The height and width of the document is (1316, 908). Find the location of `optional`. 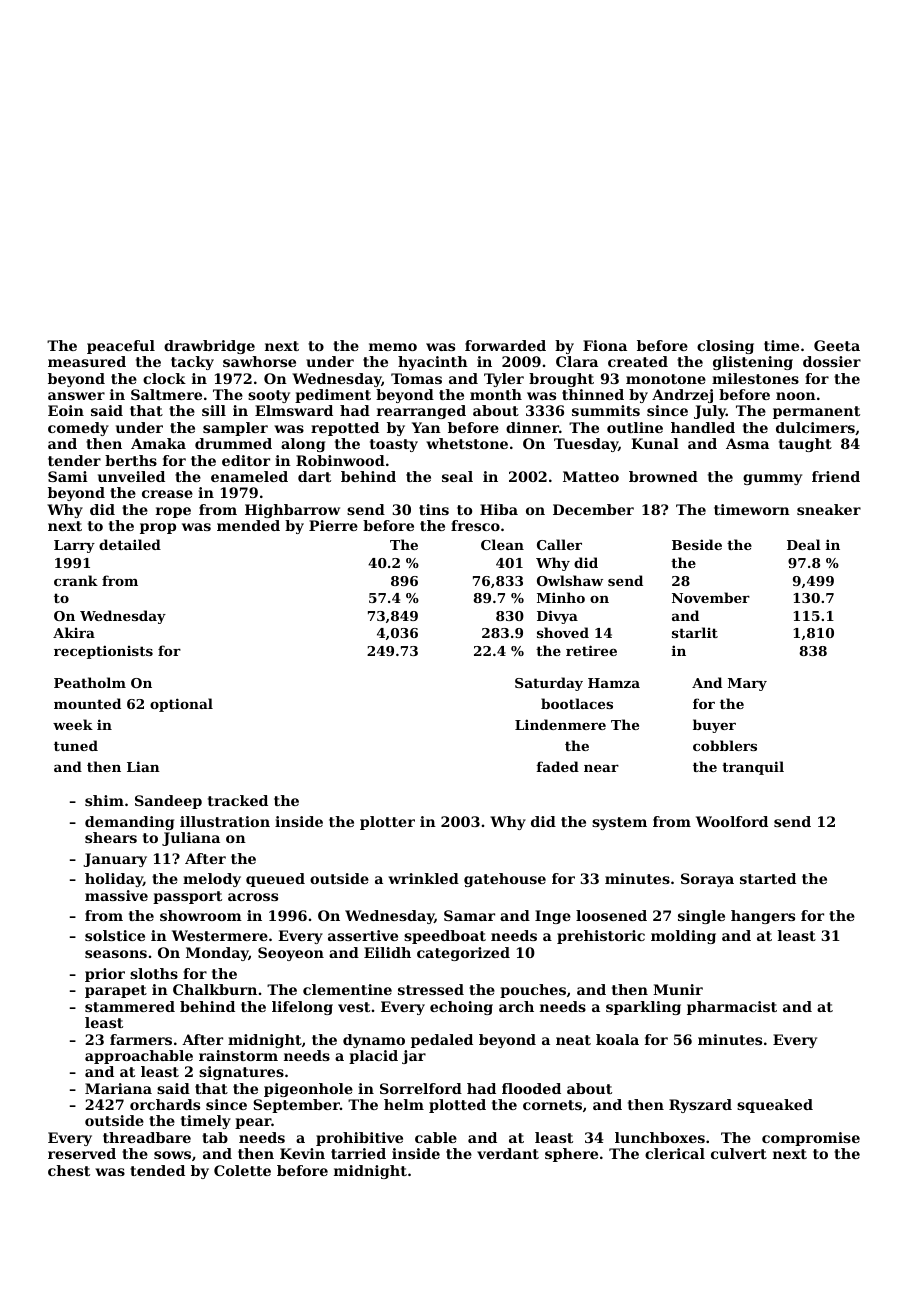

optional is located at coordinates (181, 705).
